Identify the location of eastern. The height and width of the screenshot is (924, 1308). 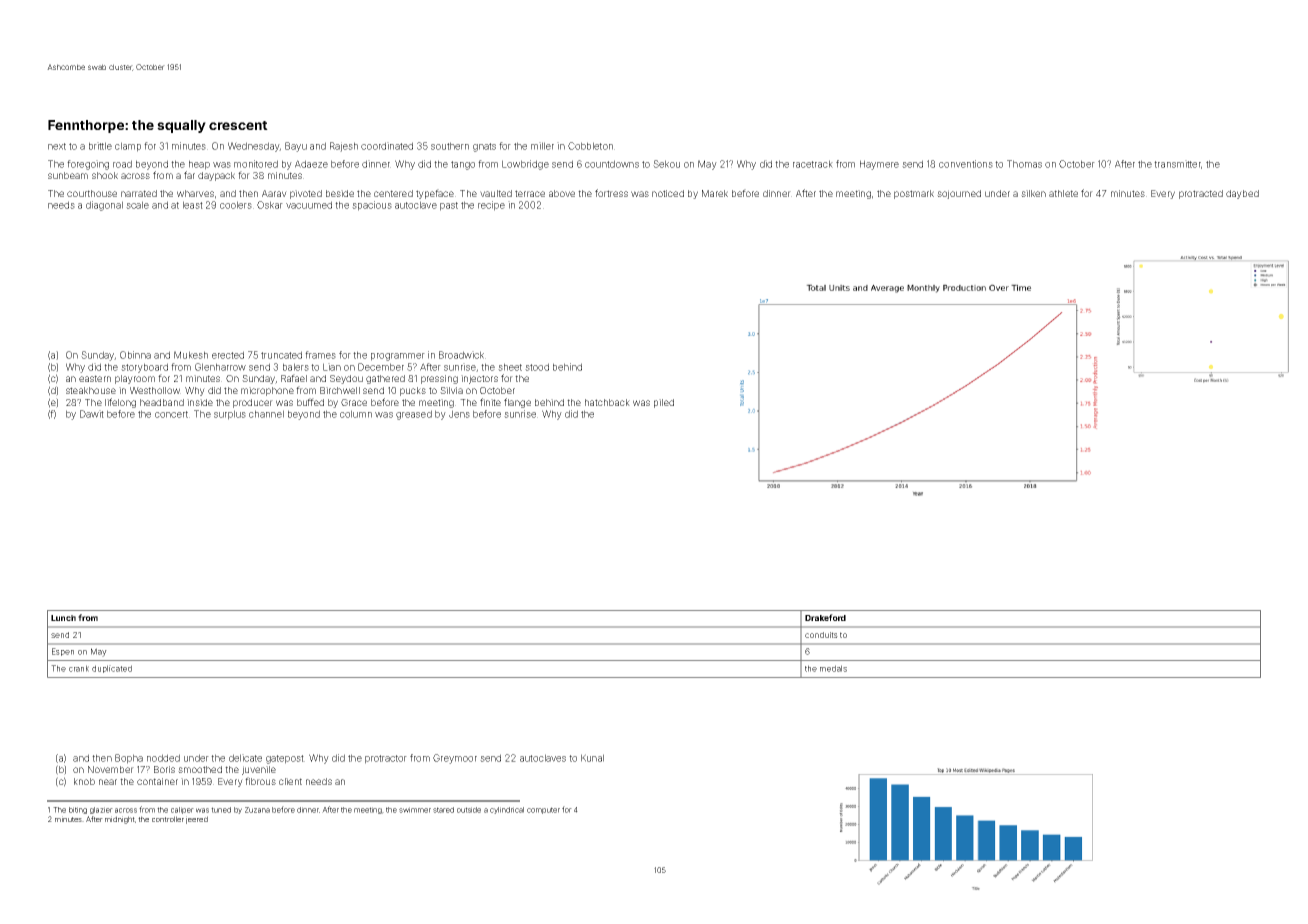
(95, 378).
